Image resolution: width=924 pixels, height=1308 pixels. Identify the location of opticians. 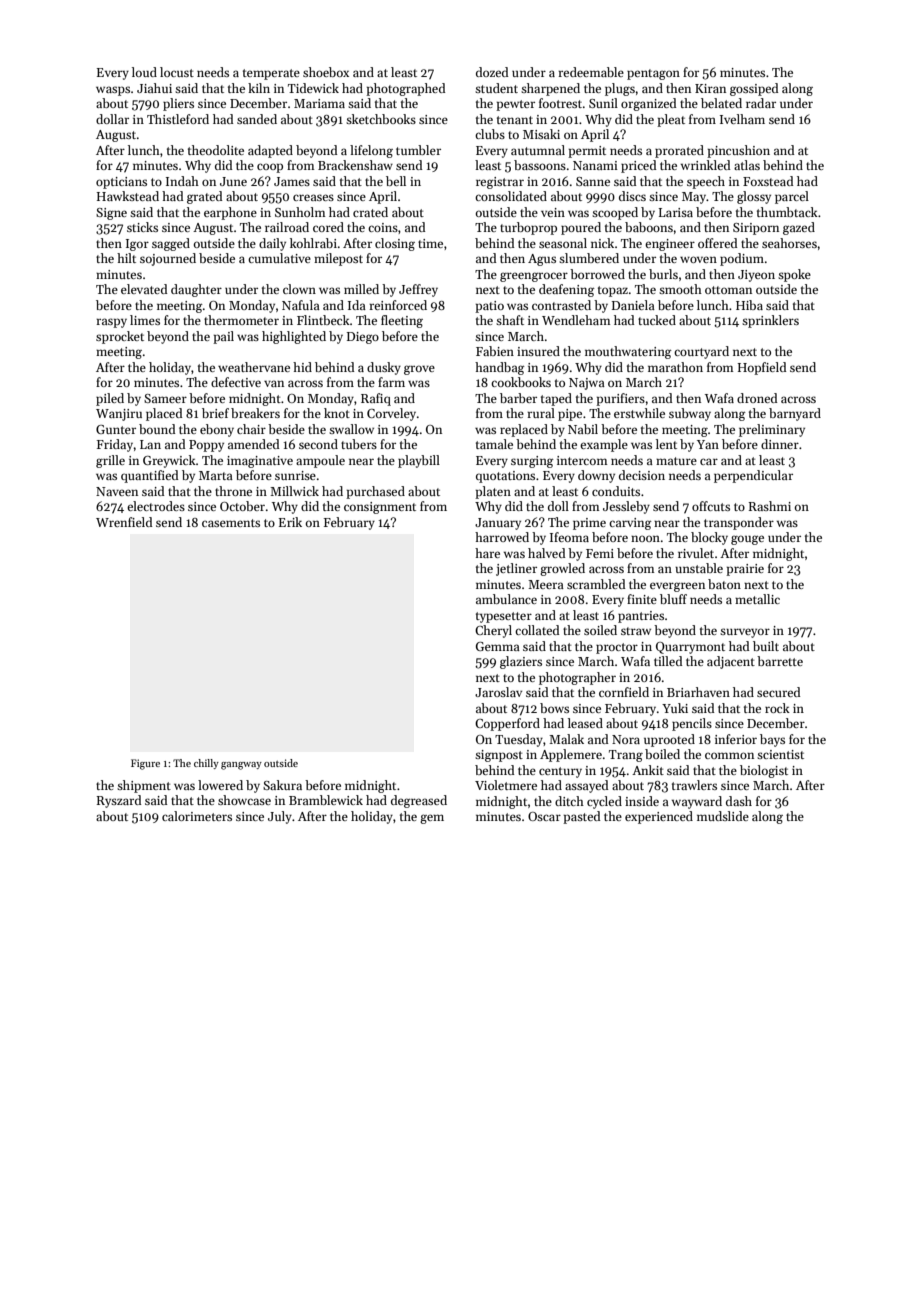
(121, 183).
